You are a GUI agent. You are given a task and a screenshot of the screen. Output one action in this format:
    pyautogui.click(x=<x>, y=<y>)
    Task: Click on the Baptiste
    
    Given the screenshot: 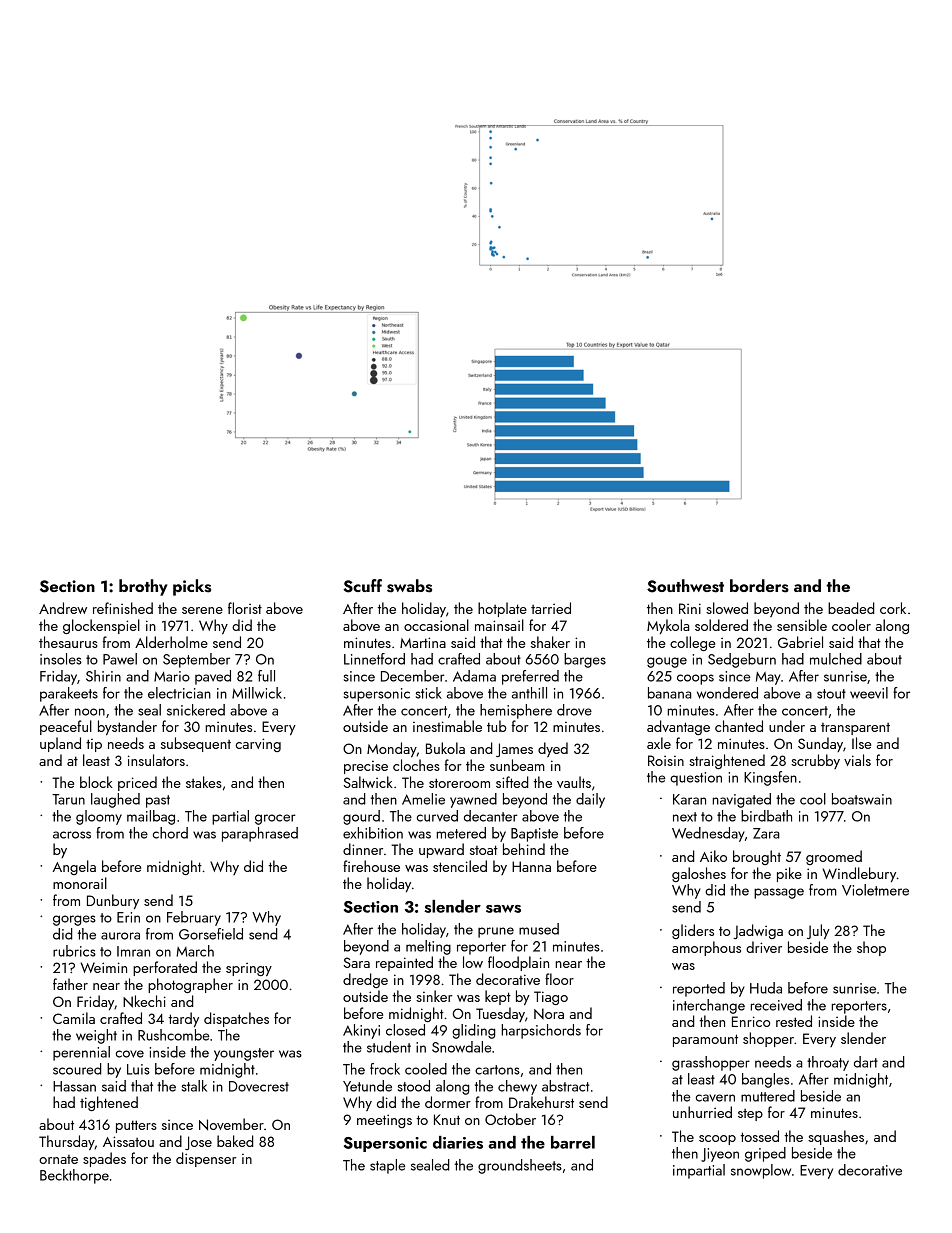 What is the action you would take?
    pyautogui.click(x=534, y=835)
